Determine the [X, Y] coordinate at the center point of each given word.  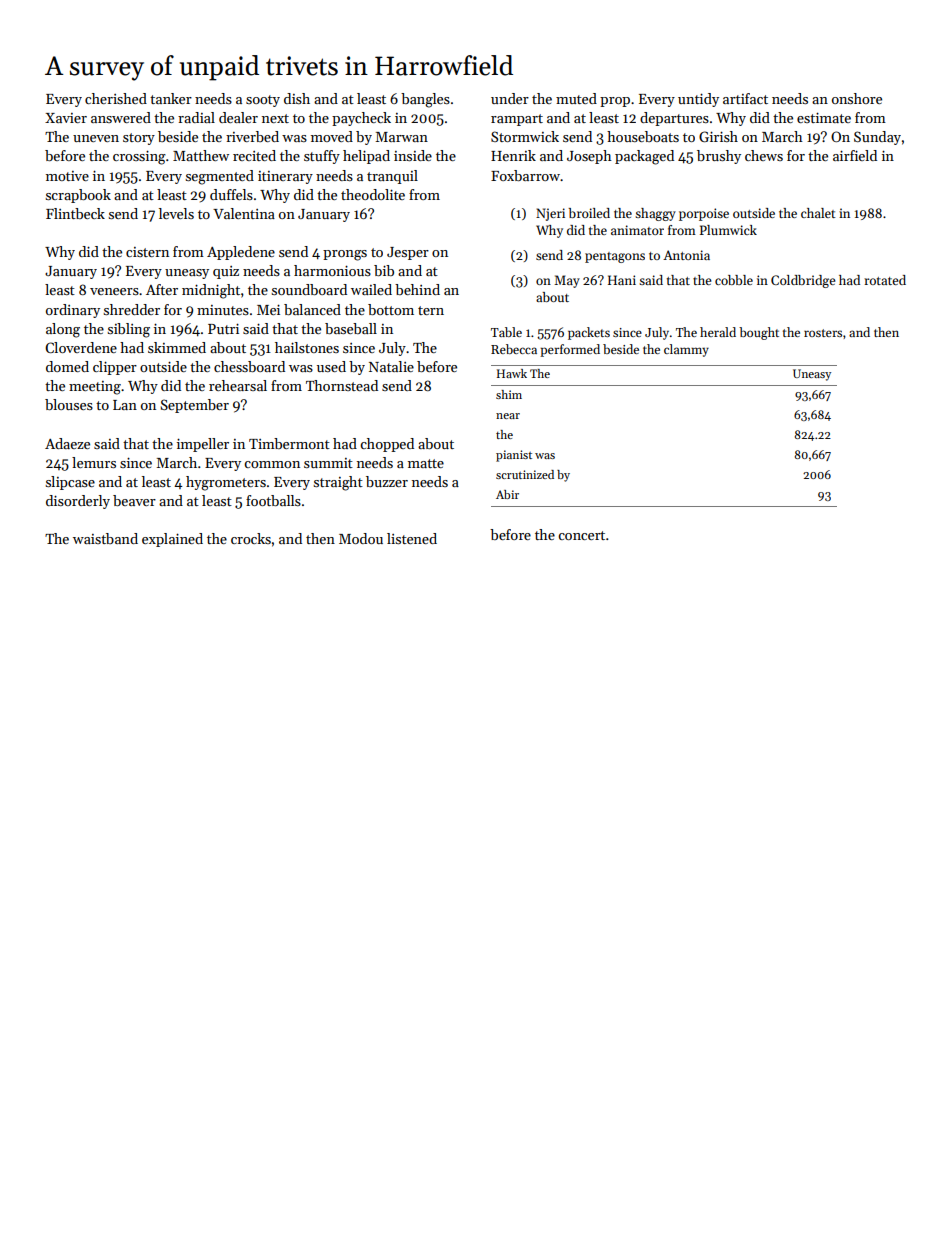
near [508, 416]
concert [581, 535]
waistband [105, 538]
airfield [855, 155]
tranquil [392, 177]
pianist [514, 456]
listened [412, 538]
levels [176, 213]
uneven [96, 138]
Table [506, 332]
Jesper [408, 253]
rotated [885, 280]
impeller [203, 445]
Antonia [686, 255]
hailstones [307, 347]
